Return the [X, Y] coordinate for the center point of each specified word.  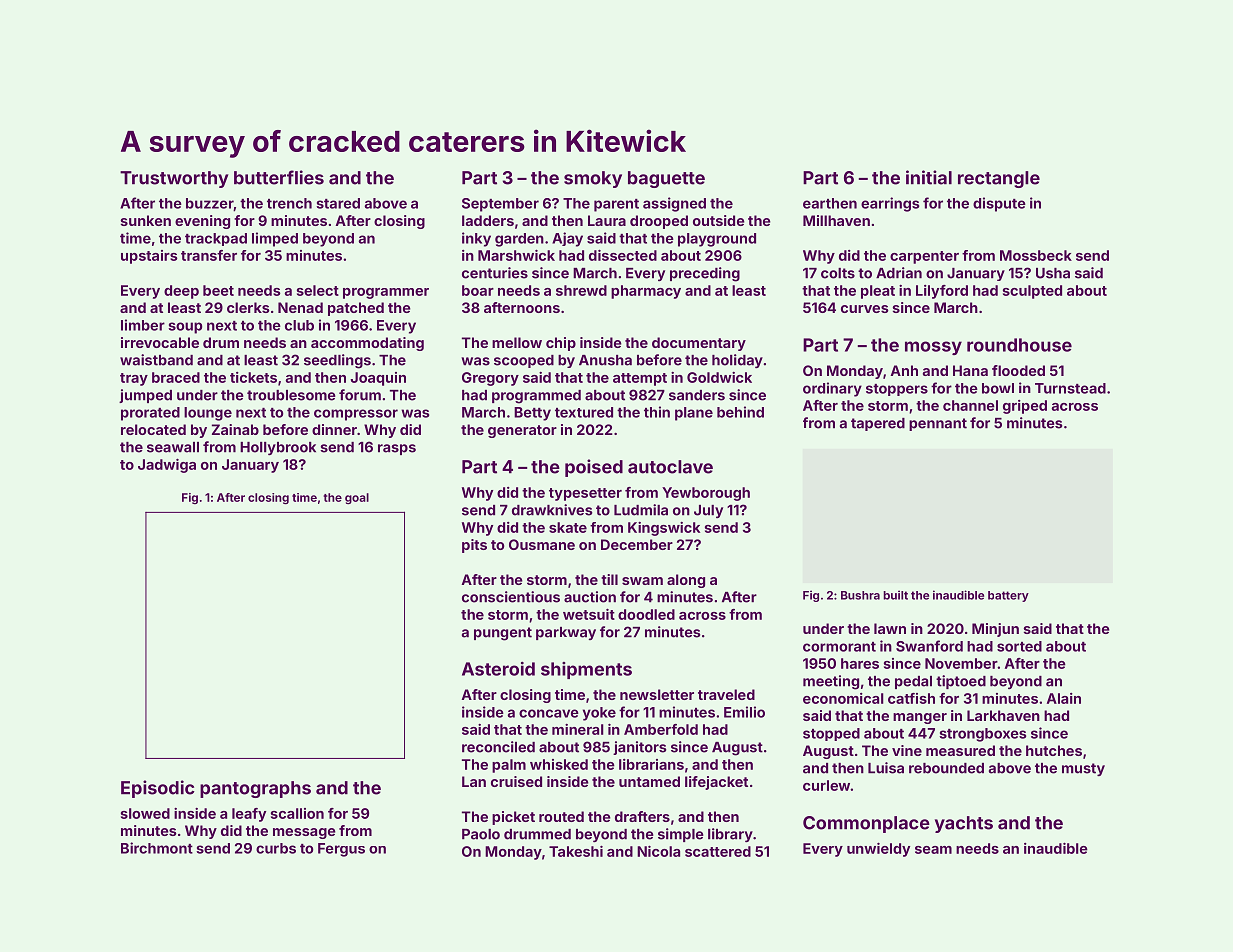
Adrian [899, 273]
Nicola [658, 851]
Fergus [341, 850]
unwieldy [878, 849]
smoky [593, 179]
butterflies [279, 177]
